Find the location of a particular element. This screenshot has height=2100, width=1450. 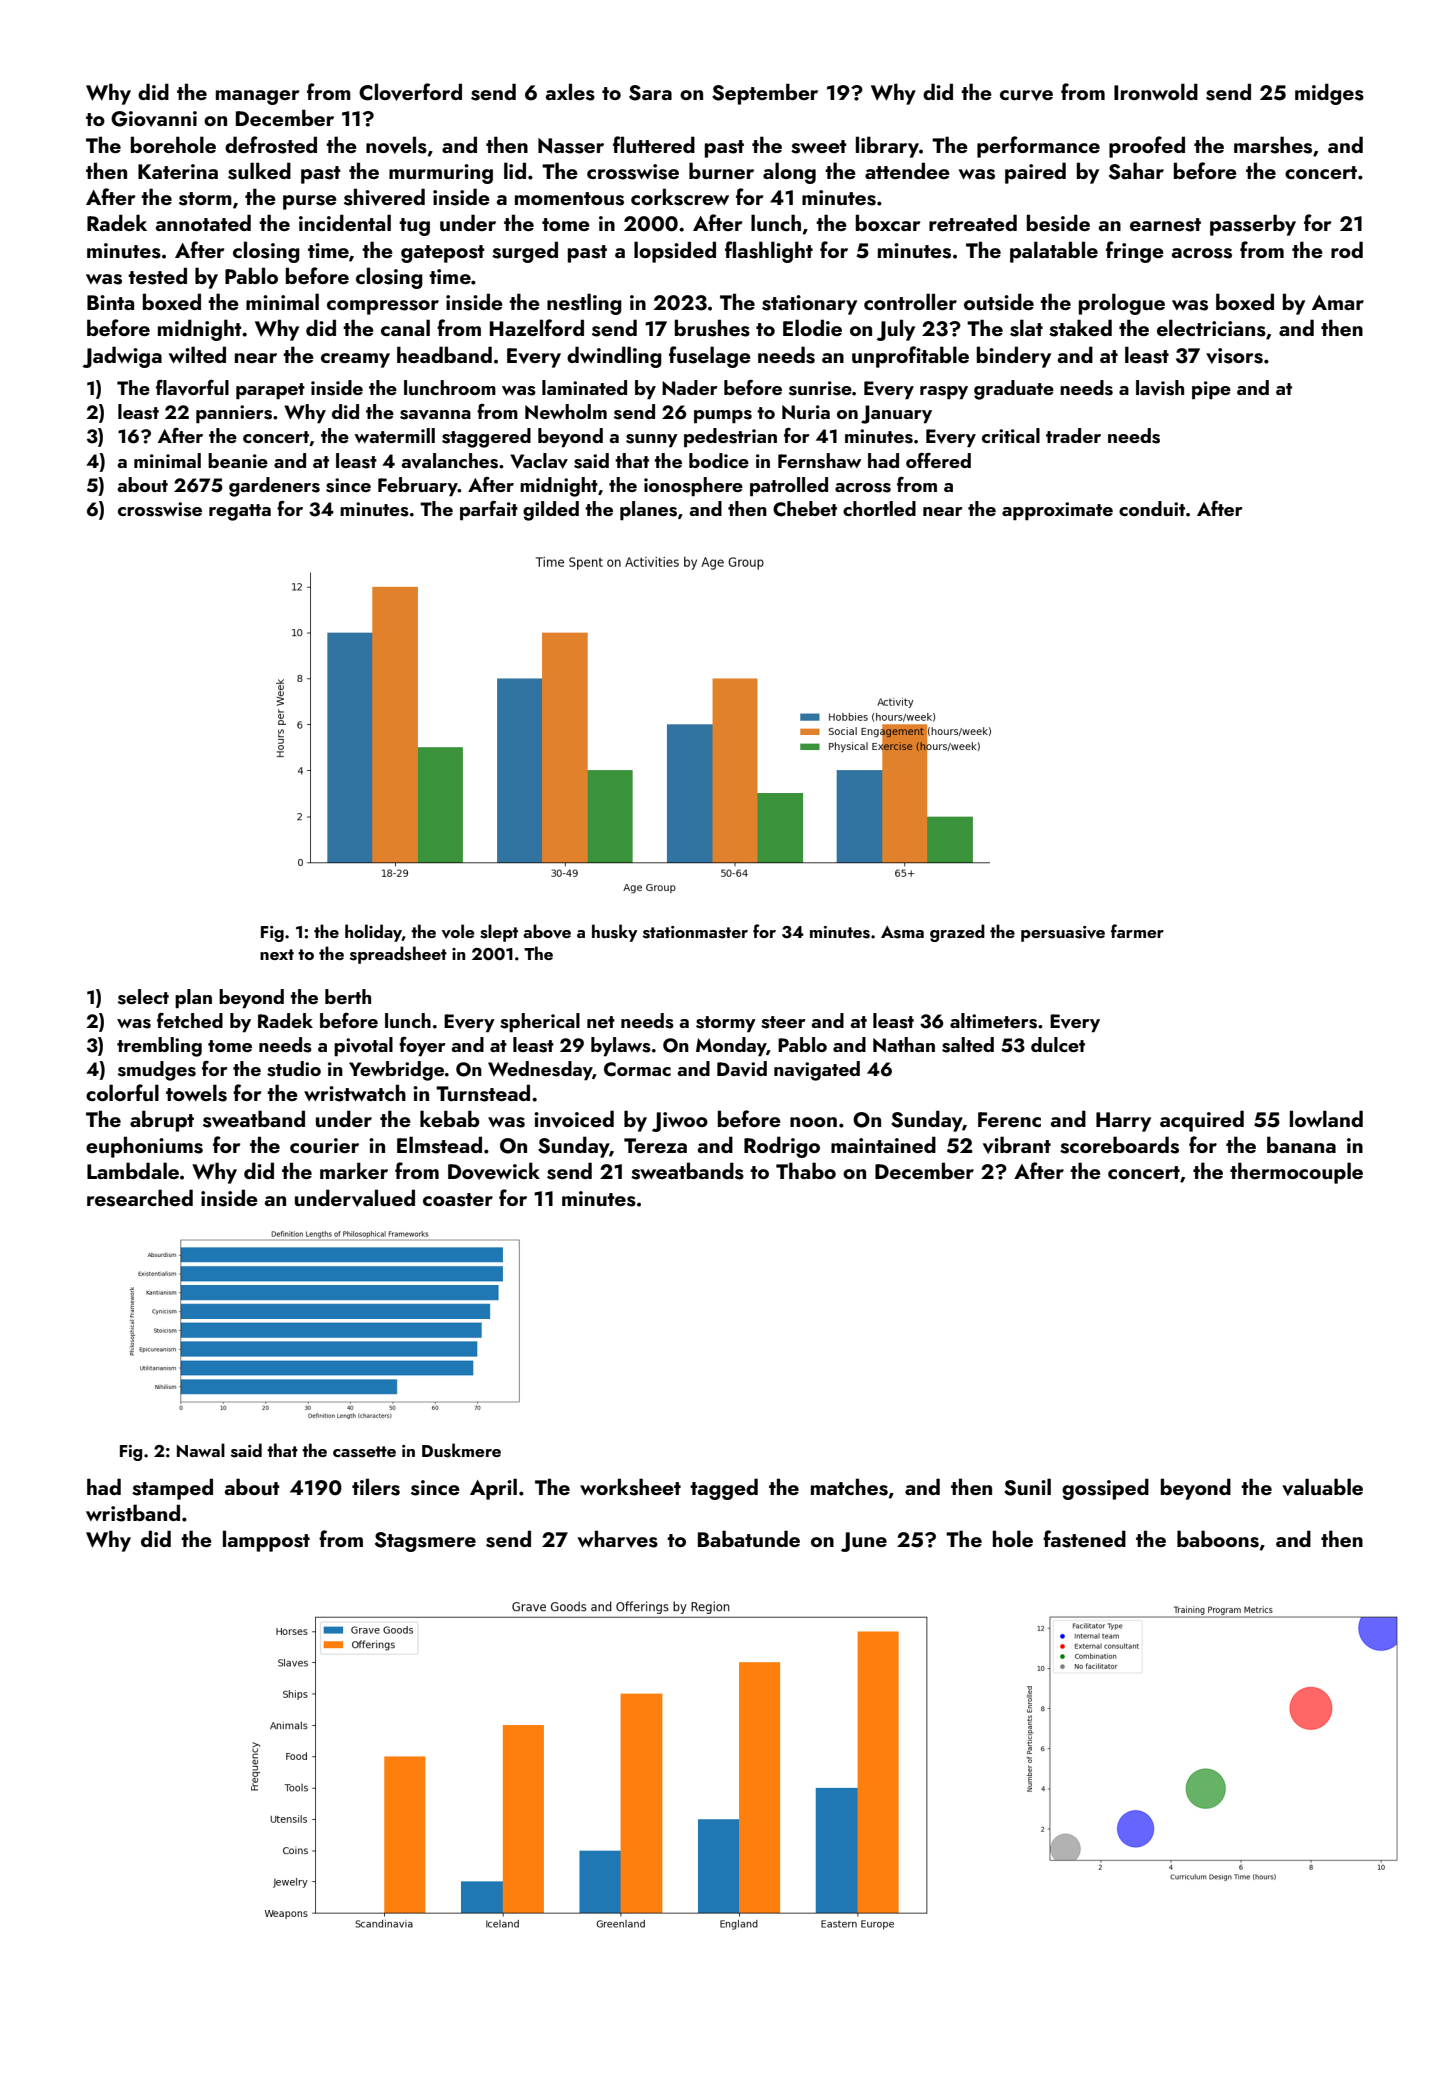

euphoniums is located at coordinates (144, 1147).
